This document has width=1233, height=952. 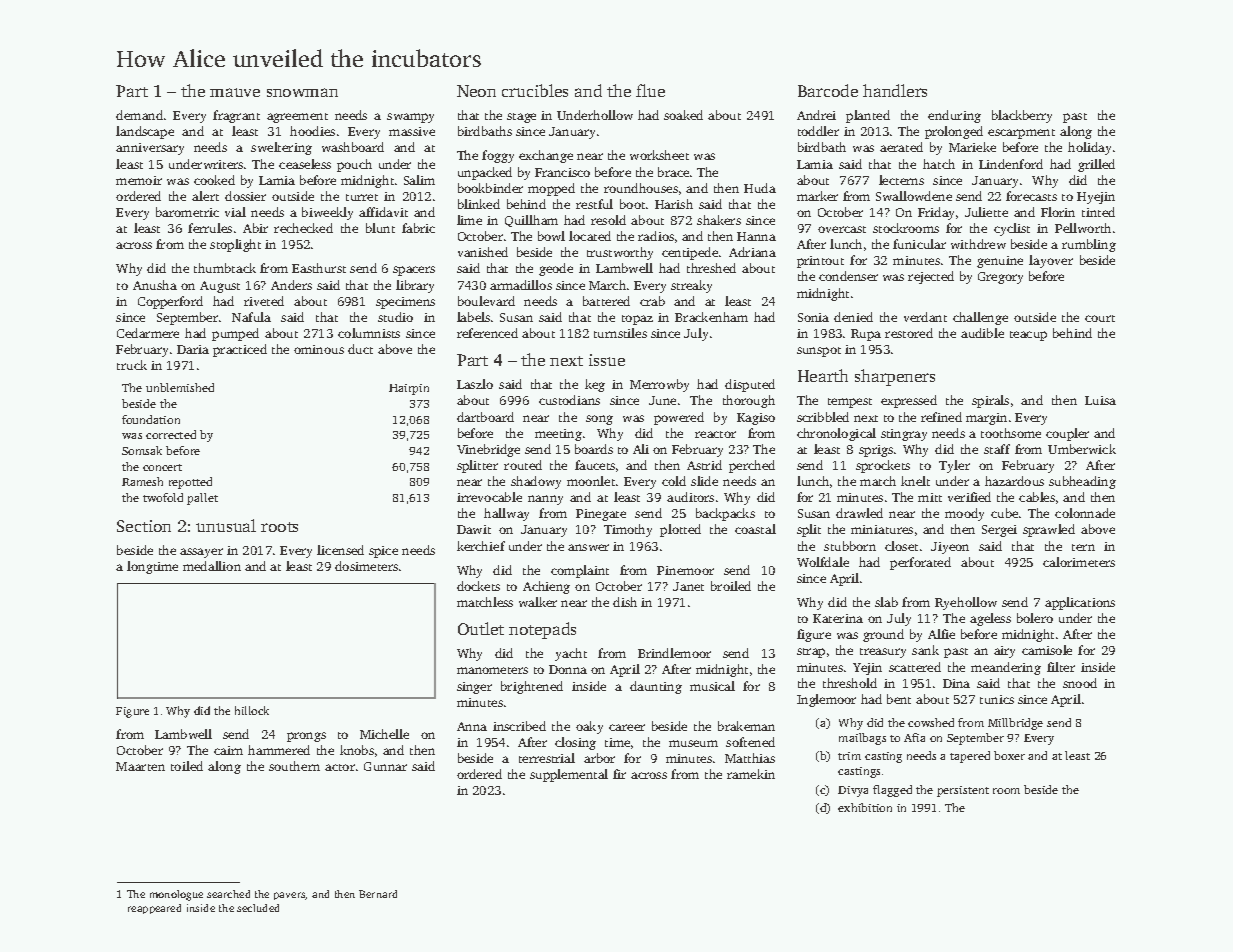 What do you see at coordinates (378, 894) in the document?
I see `Bernard` at bounding box center [378, 894].
